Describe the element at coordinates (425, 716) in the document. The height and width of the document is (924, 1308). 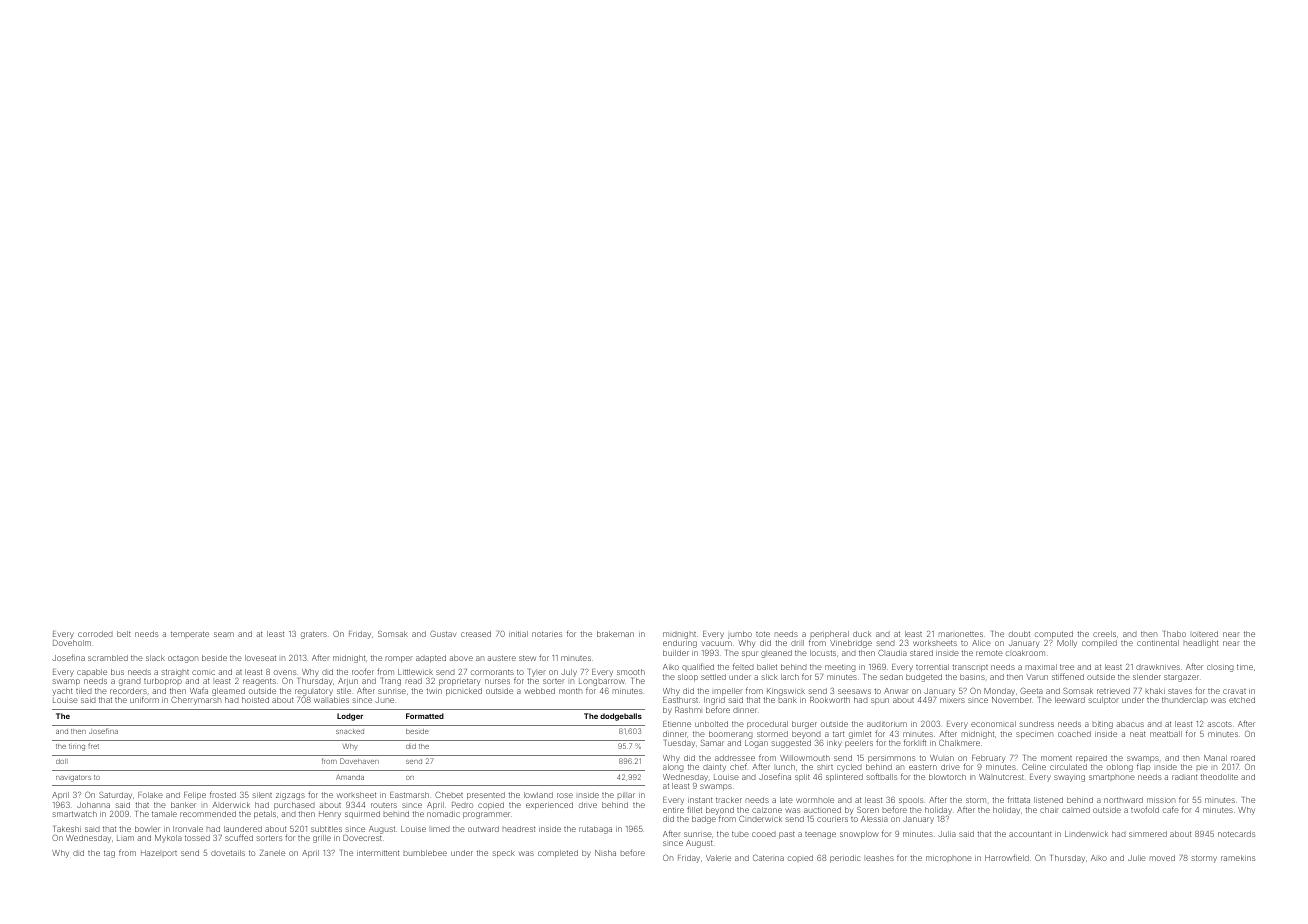
I see `Formatted` at that location.
